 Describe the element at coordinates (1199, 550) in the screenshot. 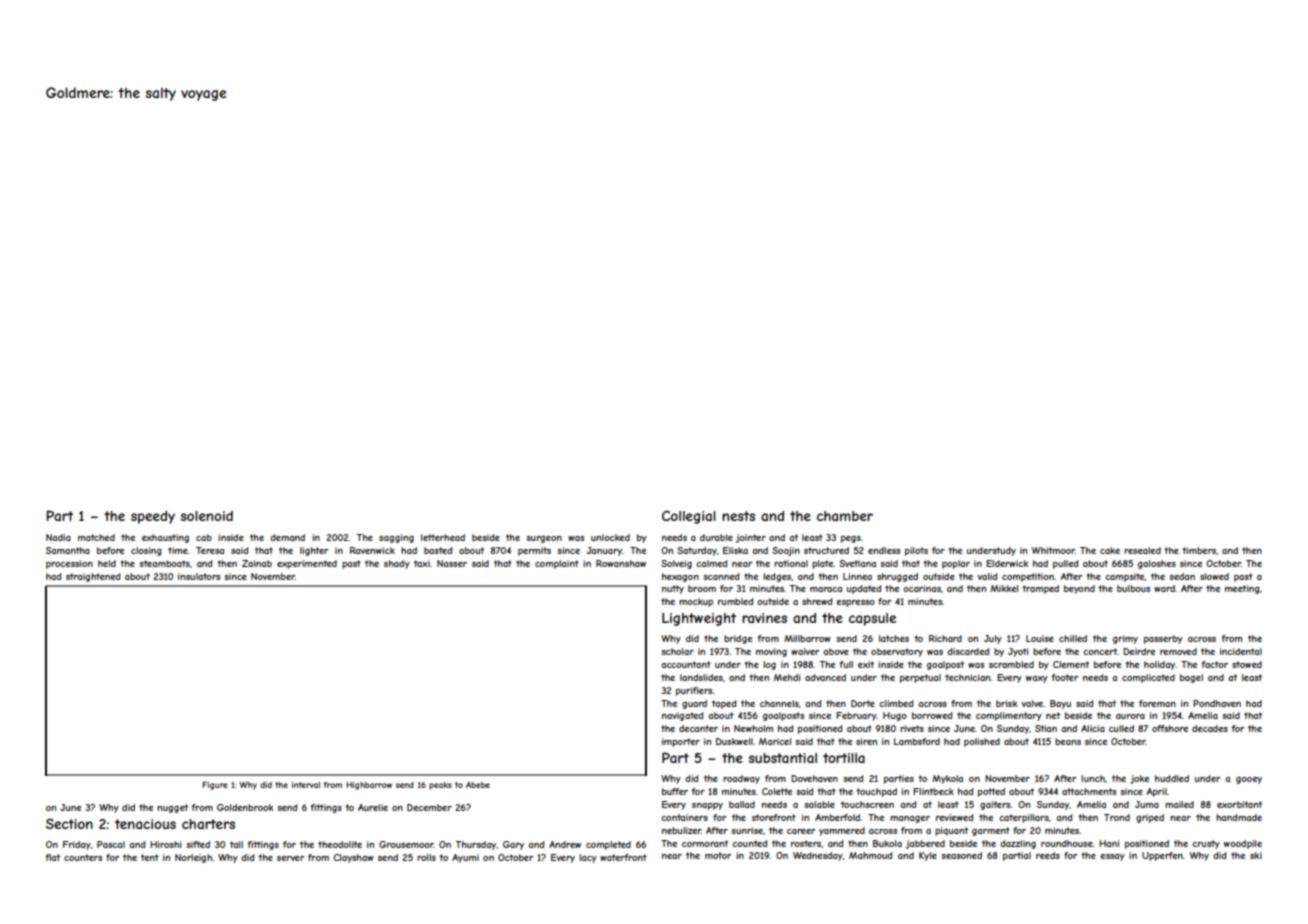

I see `timbers` at that location.
